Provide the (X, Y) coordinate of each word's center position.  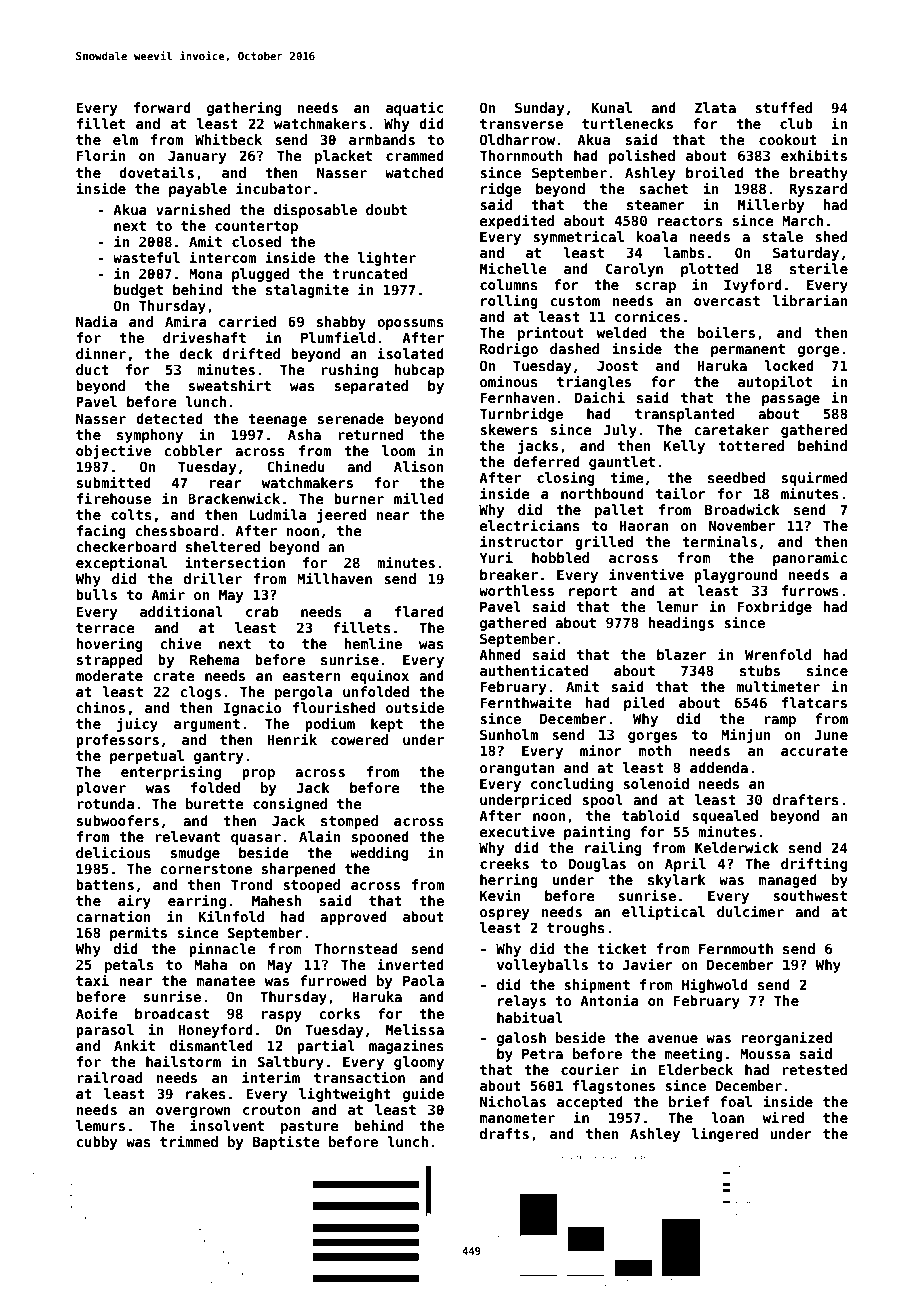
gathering (244, 108)
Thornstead (356, 948)
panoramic (810, 558)
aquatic (415, 108)
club (796, 123)
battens (105, 884)
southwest (810, 895)
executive (517, 831)
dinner (101, 353)
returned (370, 434)
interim (271, 1077)
